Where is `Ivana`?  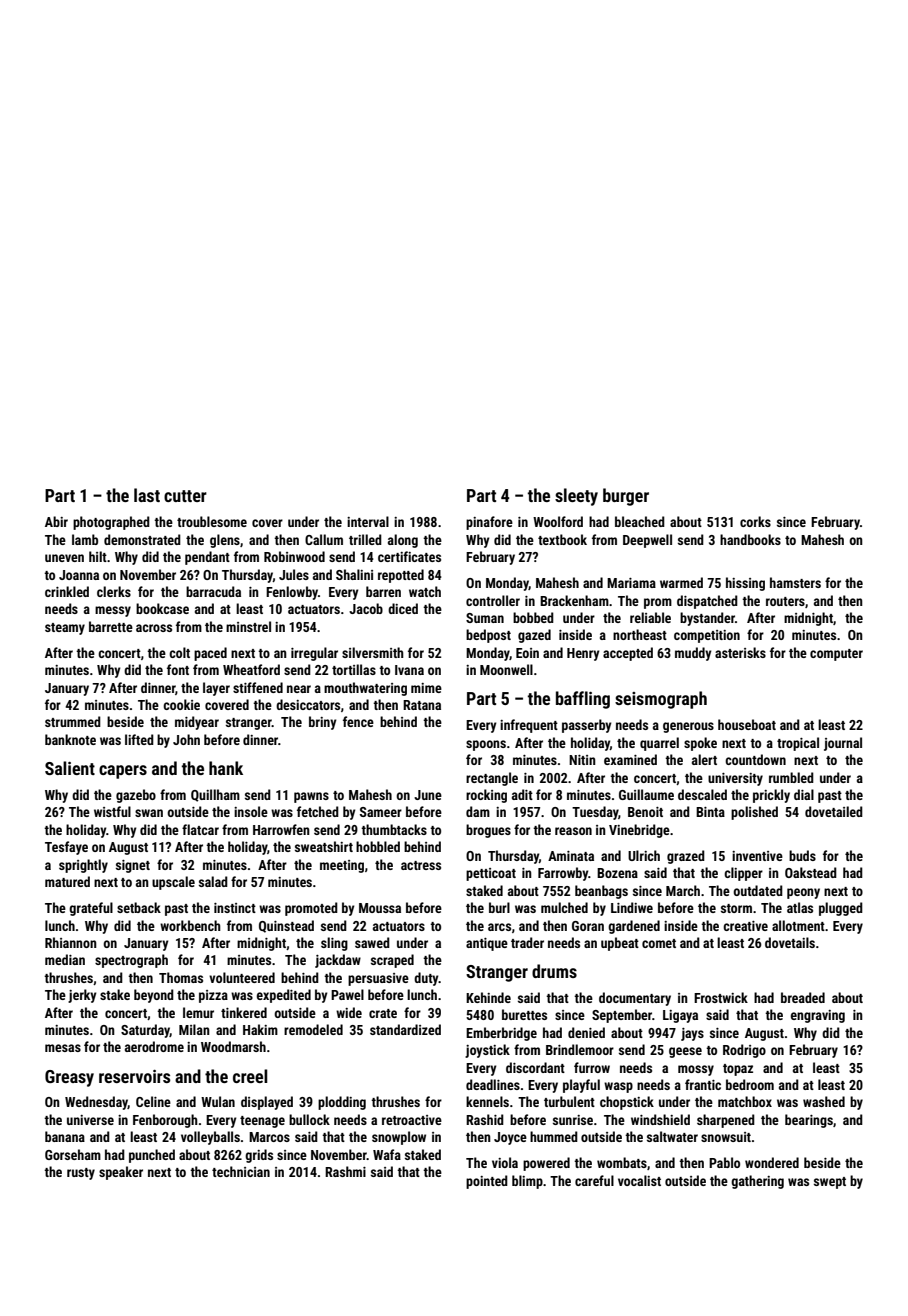 Ivana is located at coordinates (409, 670).
